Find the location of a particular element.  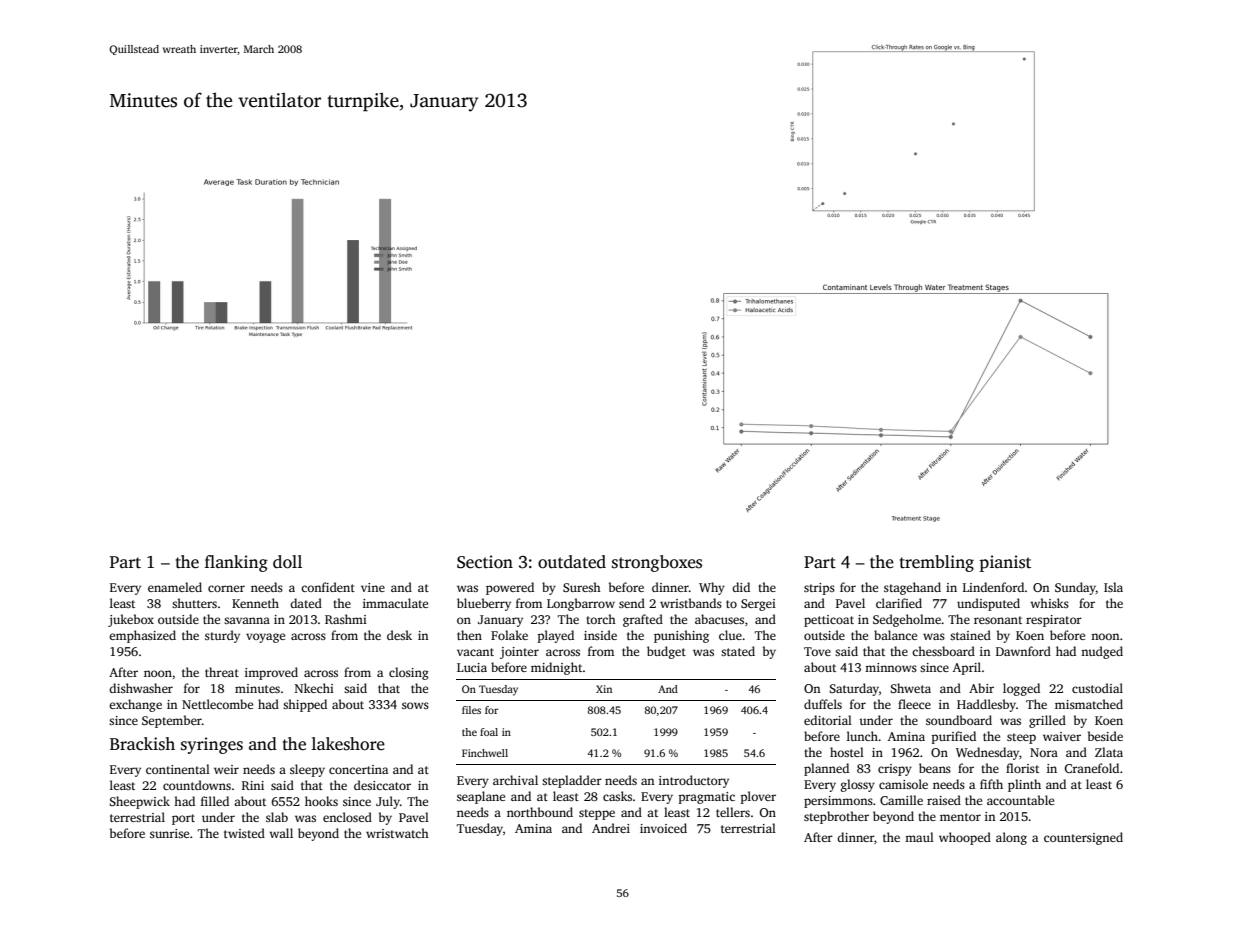

stated is located at coordinates (738, 651).
